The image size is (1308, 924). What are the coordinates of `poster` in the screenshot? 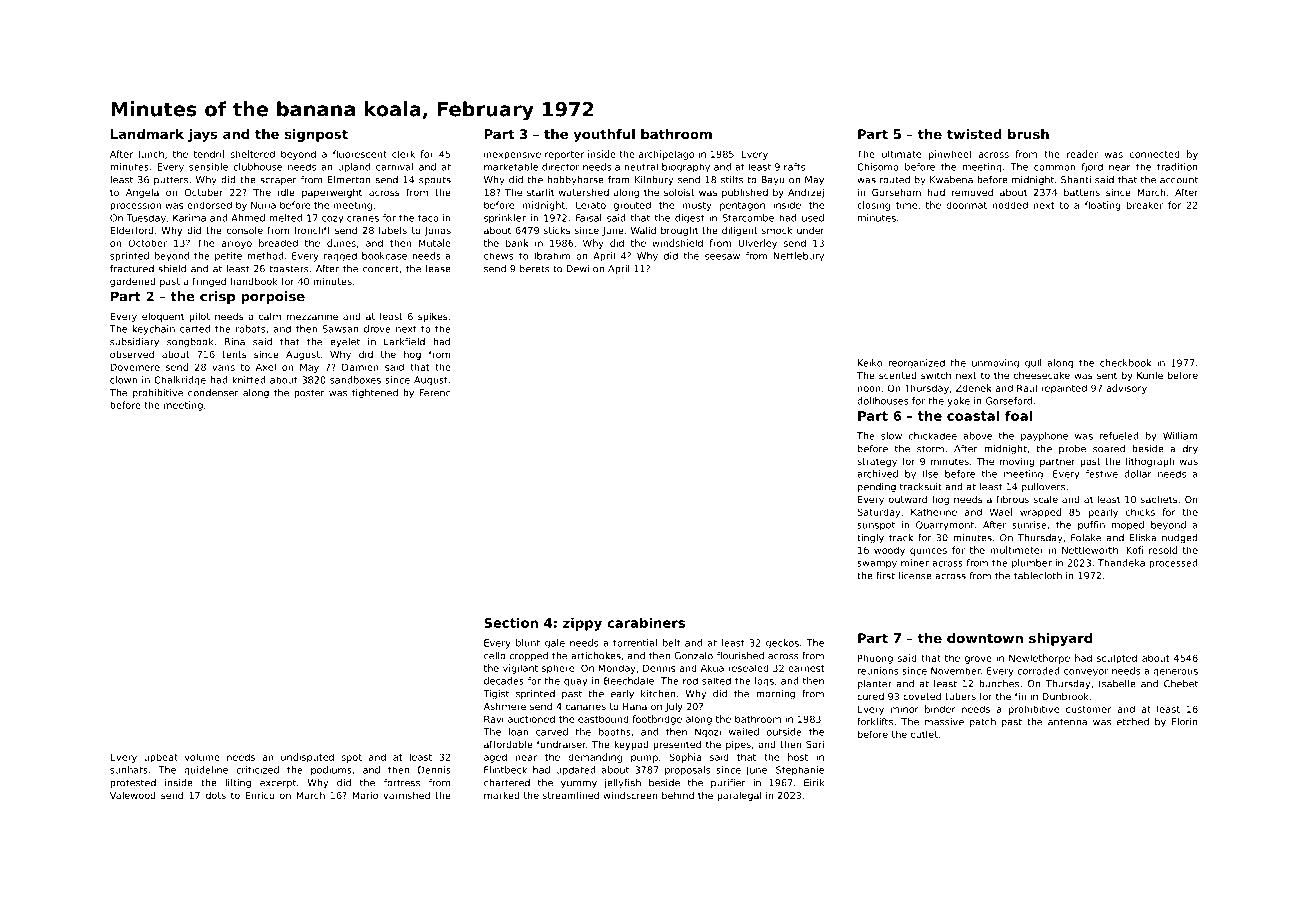 It's located at (309, 393).
